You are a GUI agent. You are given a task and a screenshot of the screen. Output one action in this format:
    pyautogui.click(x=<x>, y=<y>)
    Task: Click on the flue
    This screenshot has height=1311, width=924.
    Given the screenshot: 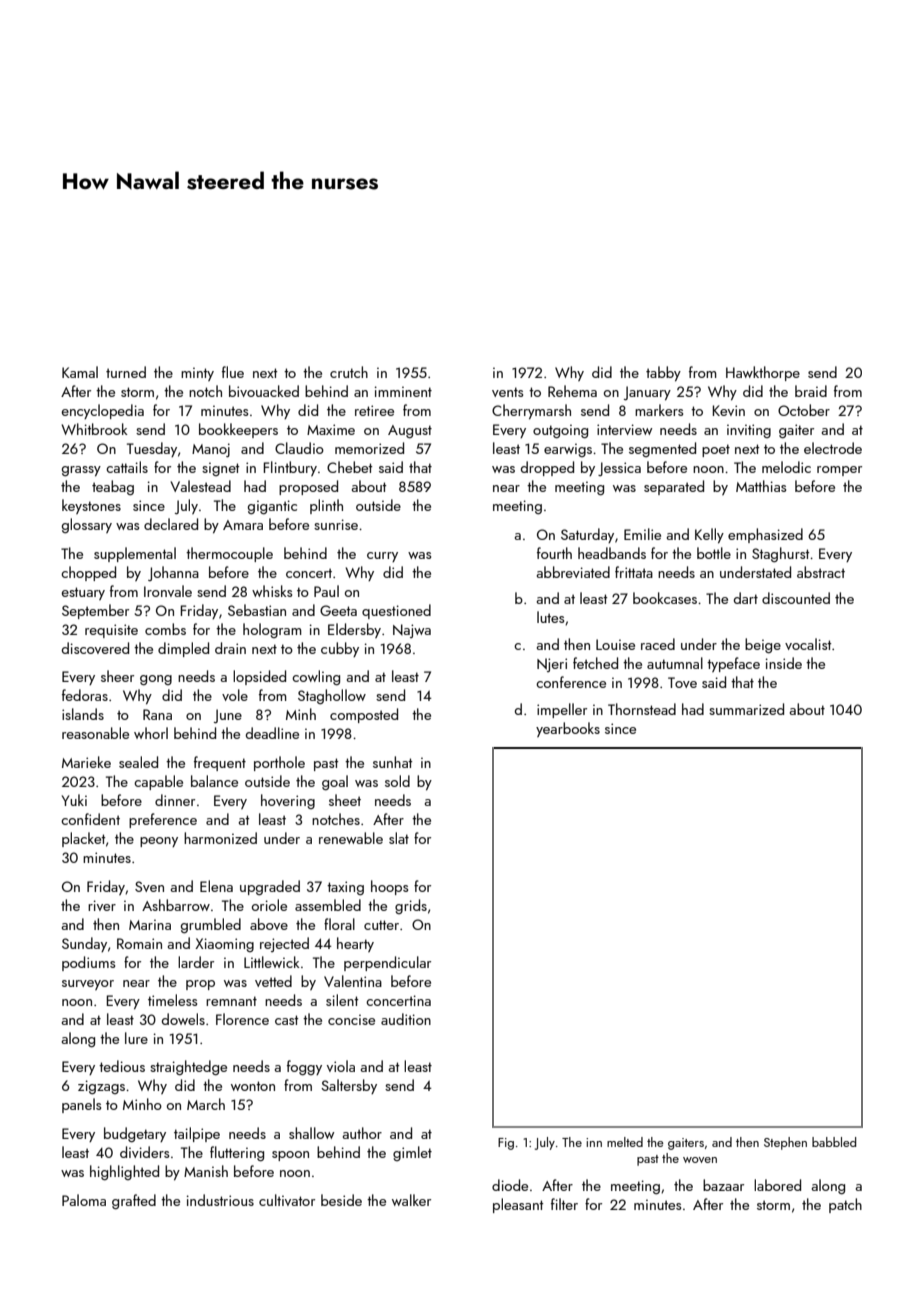 What is the action you would take?
    pyautogui.click(x=233, y=372)
